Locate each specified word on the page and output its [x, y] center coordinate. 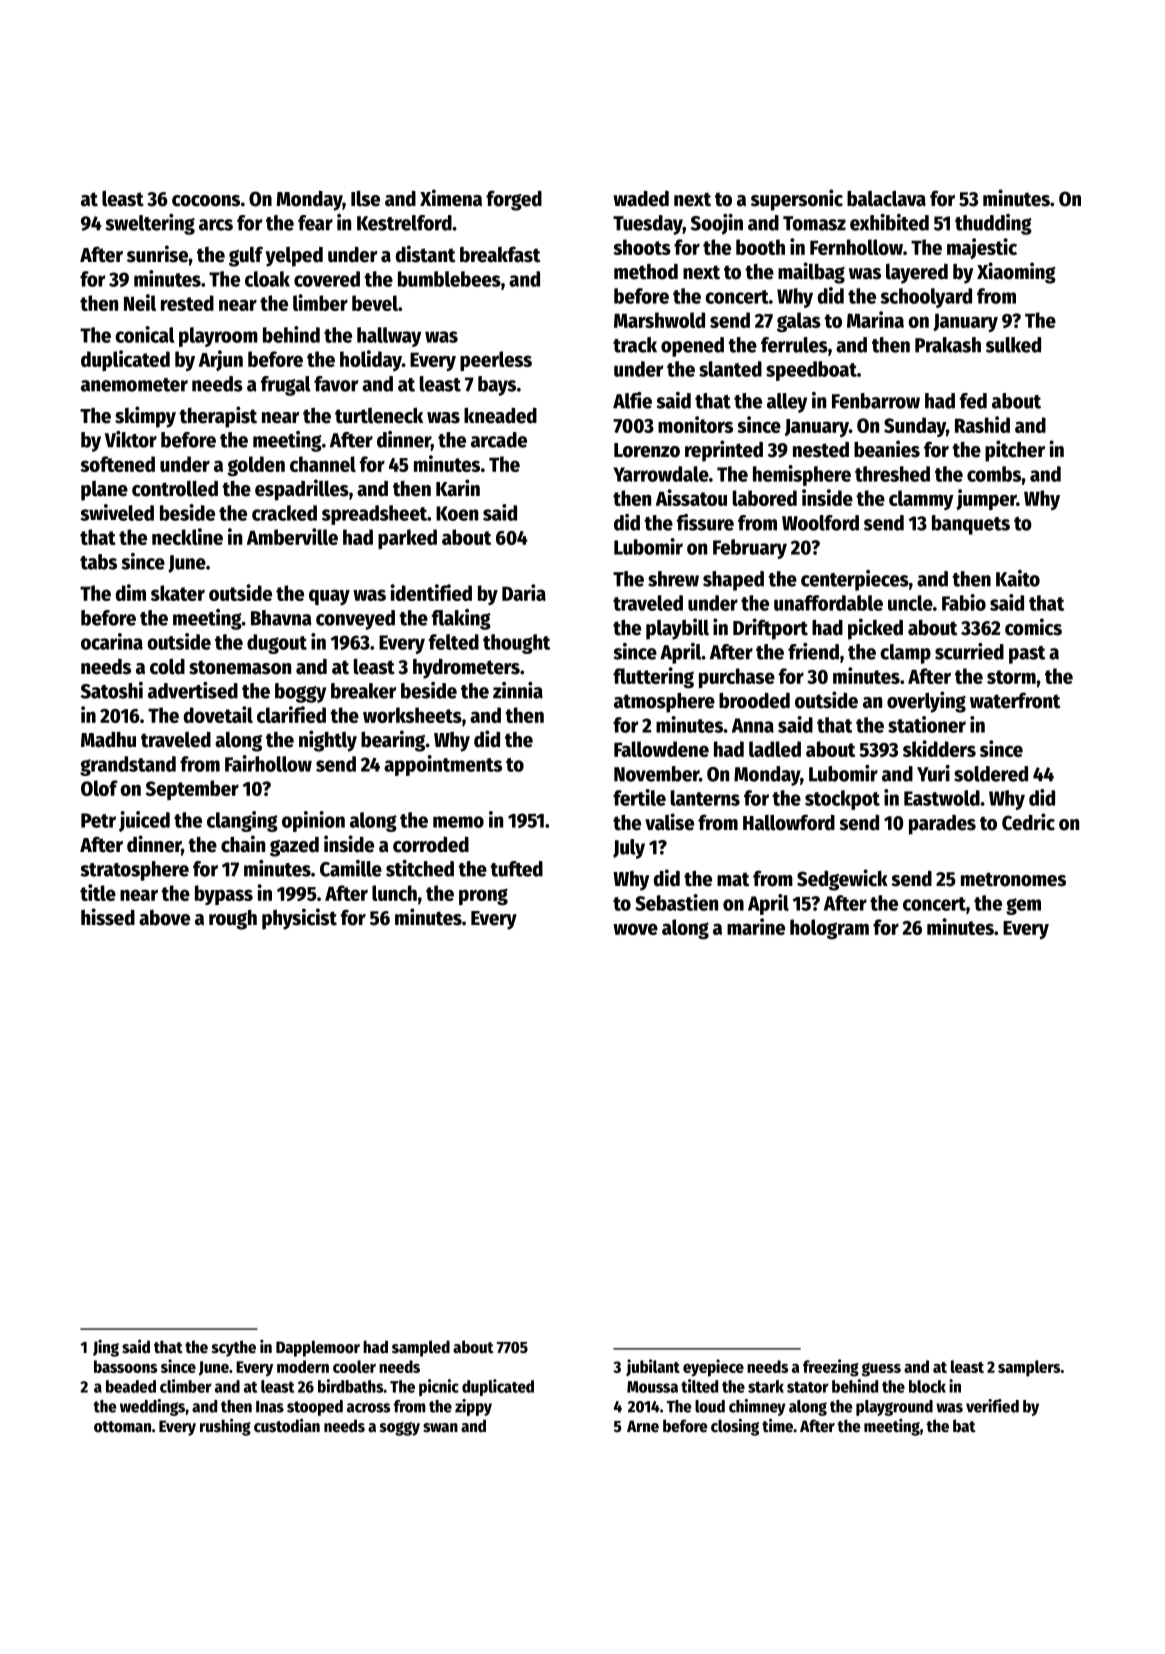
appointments [443, 765]
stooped [315, 1408]
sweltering [150, 224]
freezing [831, 1368]
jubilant [653, 1367]
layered [917, 274]
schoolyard [926, 298]
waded [641, 198]
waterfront [1015, 700]
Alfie [632, 400]
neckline [187, 536]
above [164, 918]
